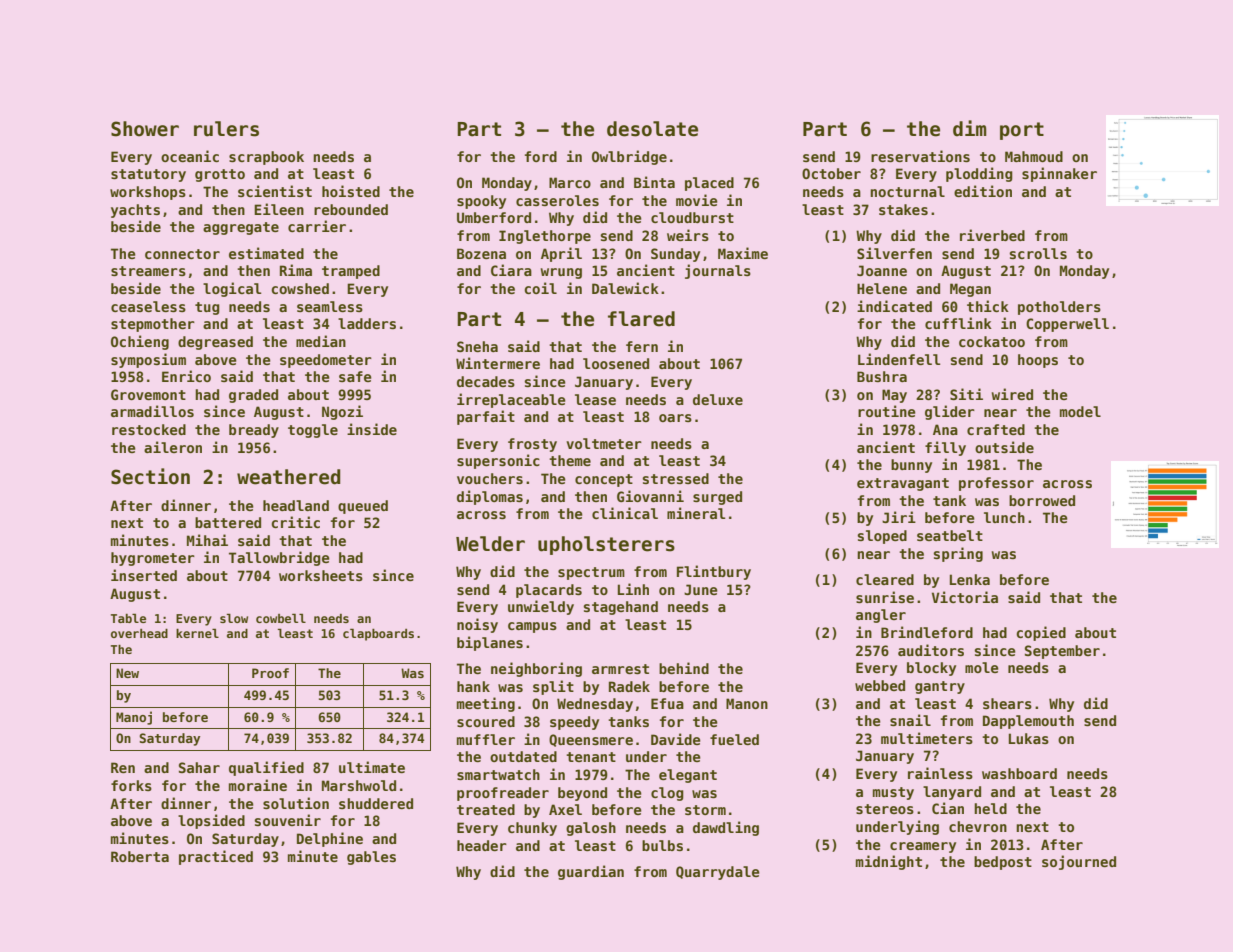 The height and width of the image is (952, 1233). I want to click on copied, so click(1041, 633).
